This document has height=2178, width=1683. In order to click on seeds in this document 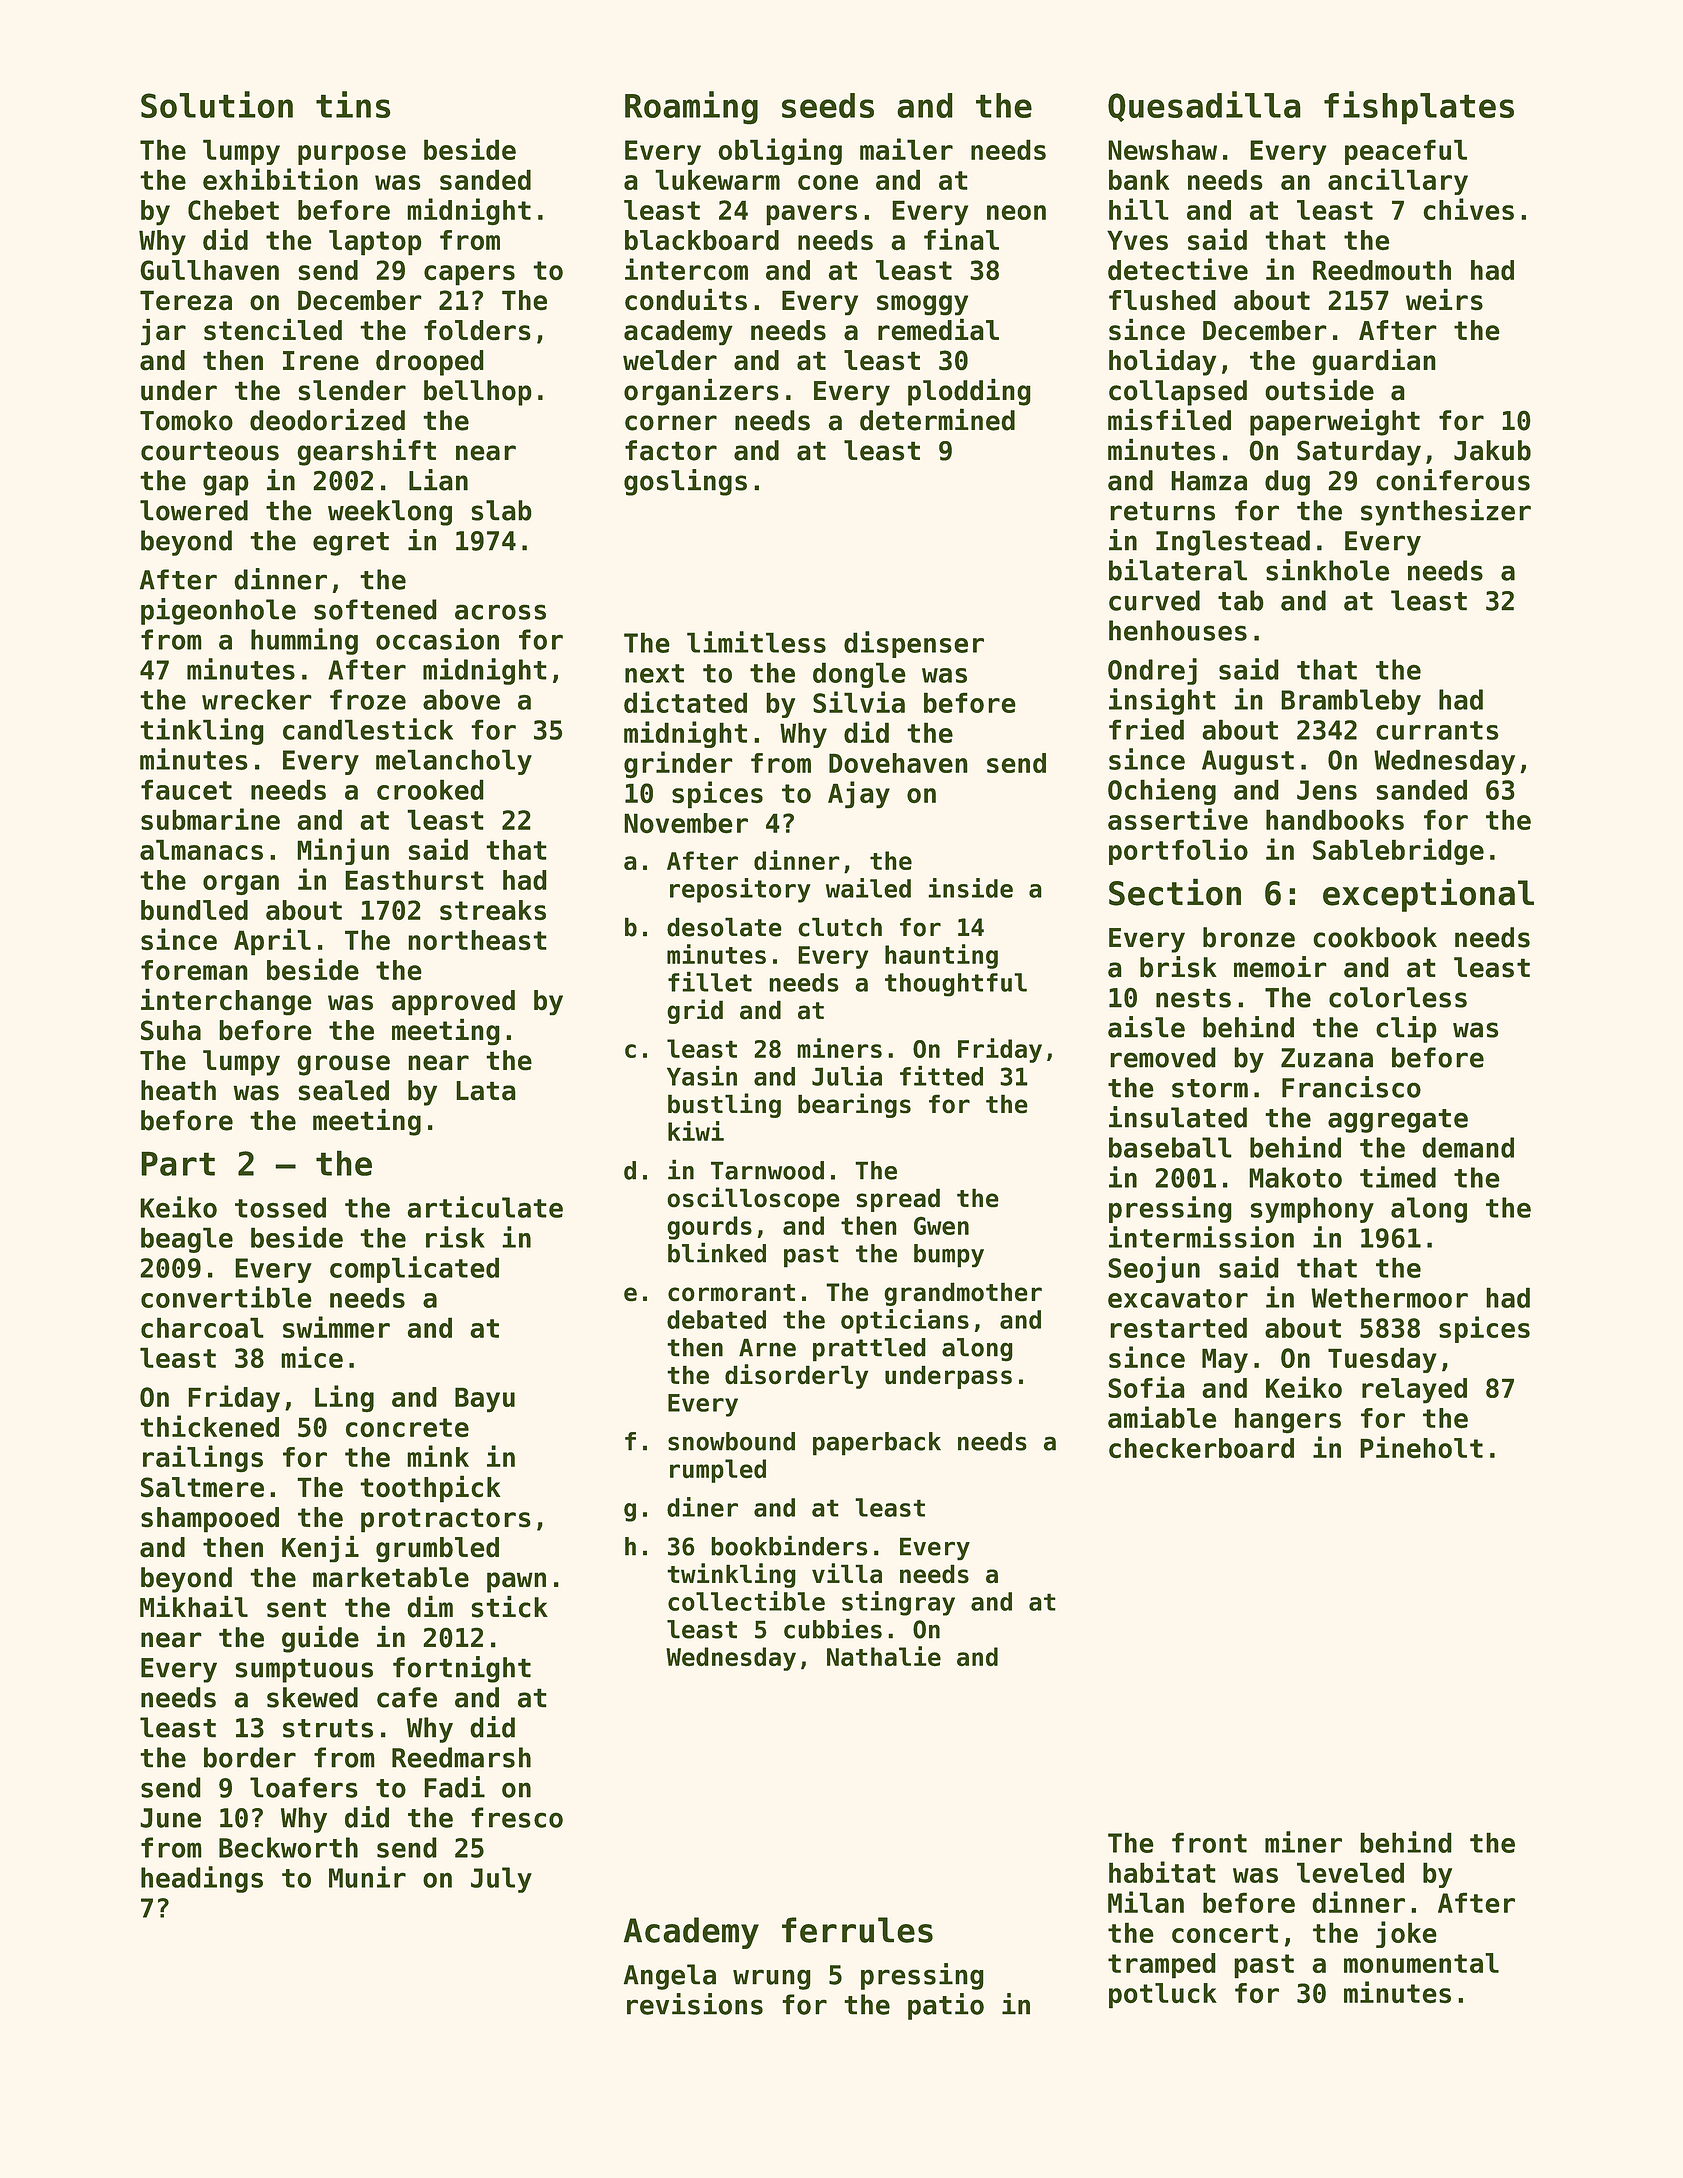, I will do `click(828, 105)`.
